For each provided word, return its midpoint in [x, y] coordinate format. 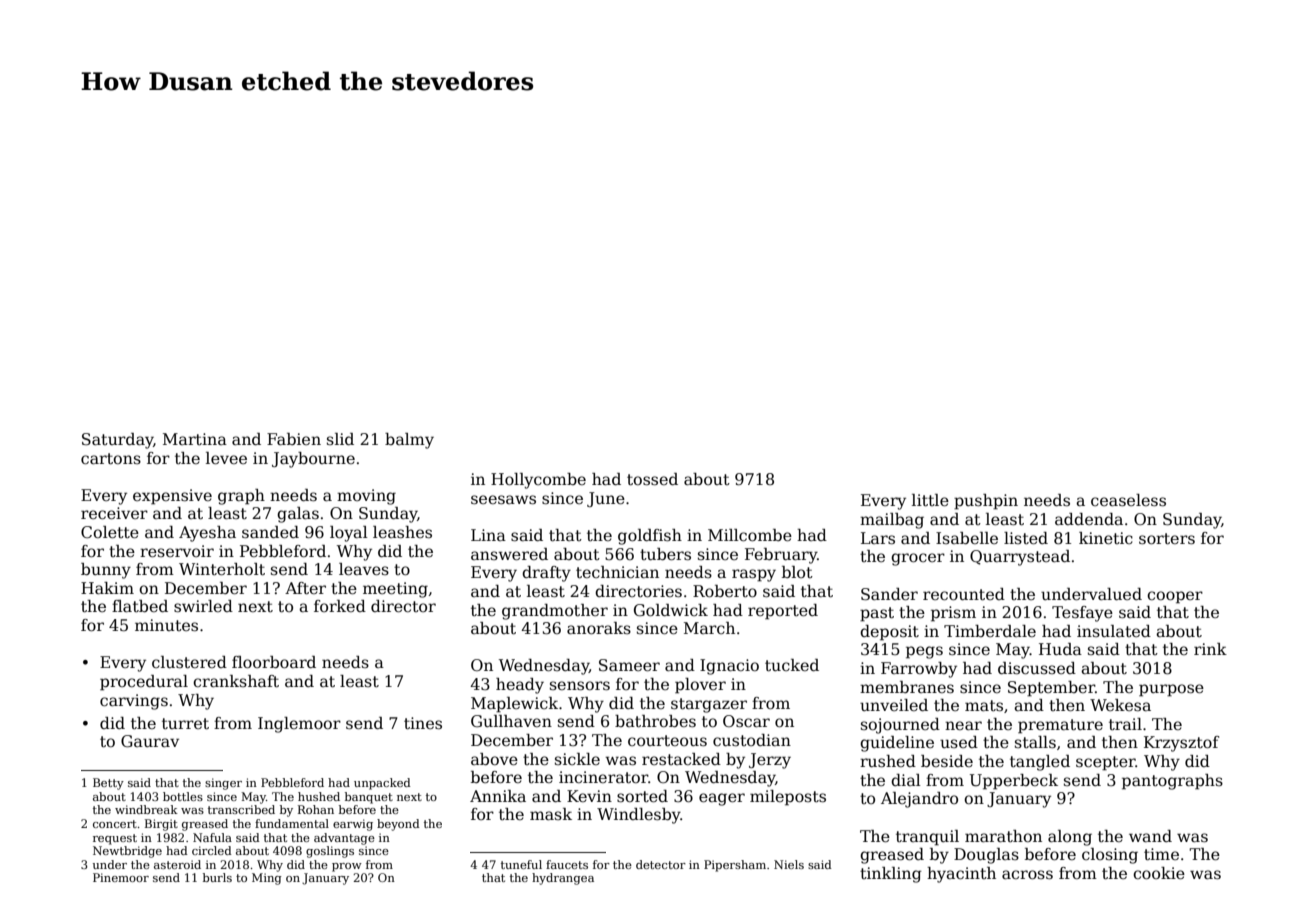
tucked [792, 665]
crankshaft [236, 681]
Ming [267, 879]
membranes [907, 687]
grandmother [555, 612]
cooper [1175, 597]
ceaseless [1128, 500]
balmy [409, 441]
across [1027, 875]
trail [1125, 724]
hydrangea [563, 879]
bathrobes [655, 721]
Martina [195, 439]
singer [223, 784]
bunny [106, 571]
